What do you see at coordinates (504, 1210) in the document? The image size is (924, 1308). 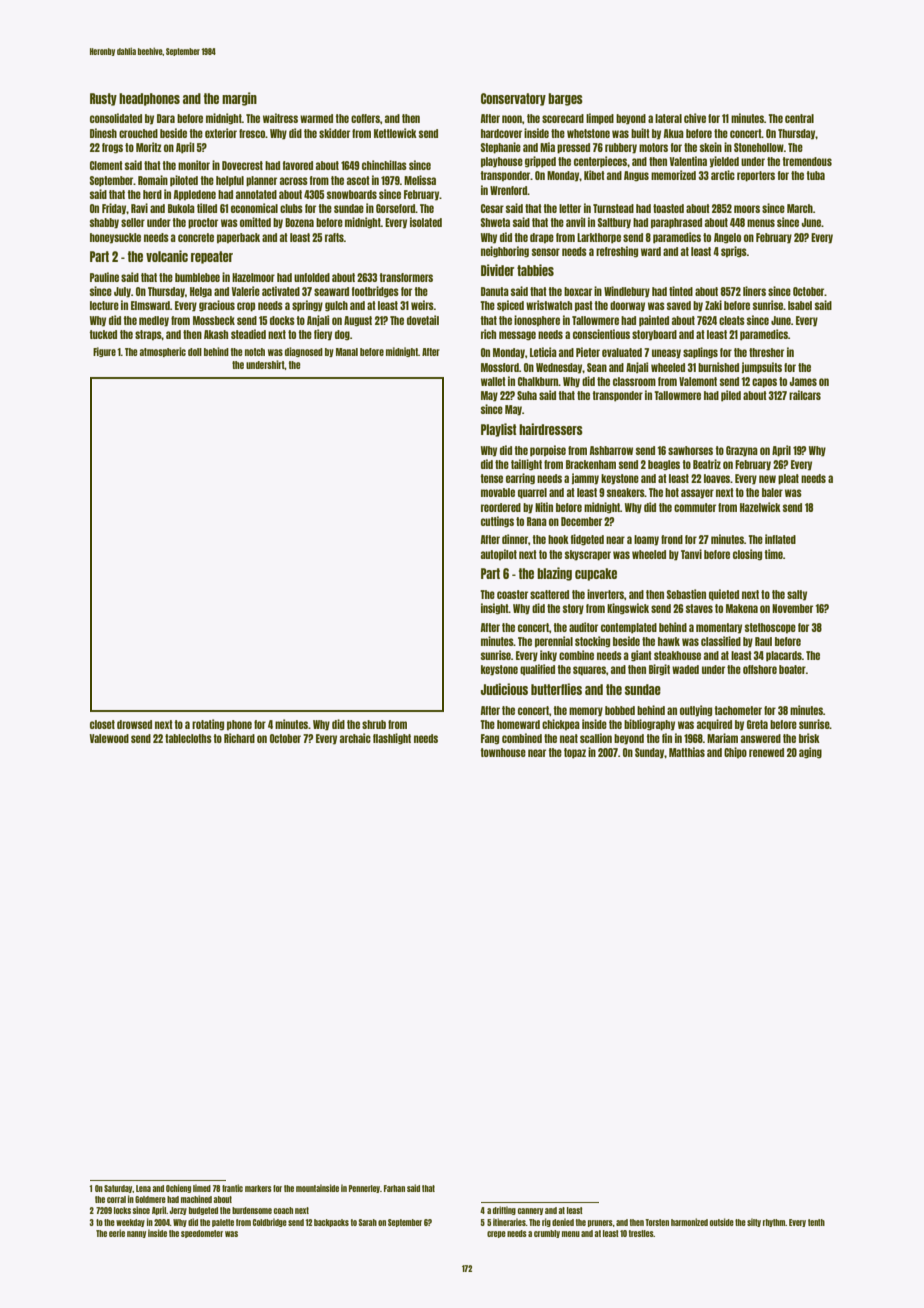 I see `drifting` at bounding box center [504, 1210].
